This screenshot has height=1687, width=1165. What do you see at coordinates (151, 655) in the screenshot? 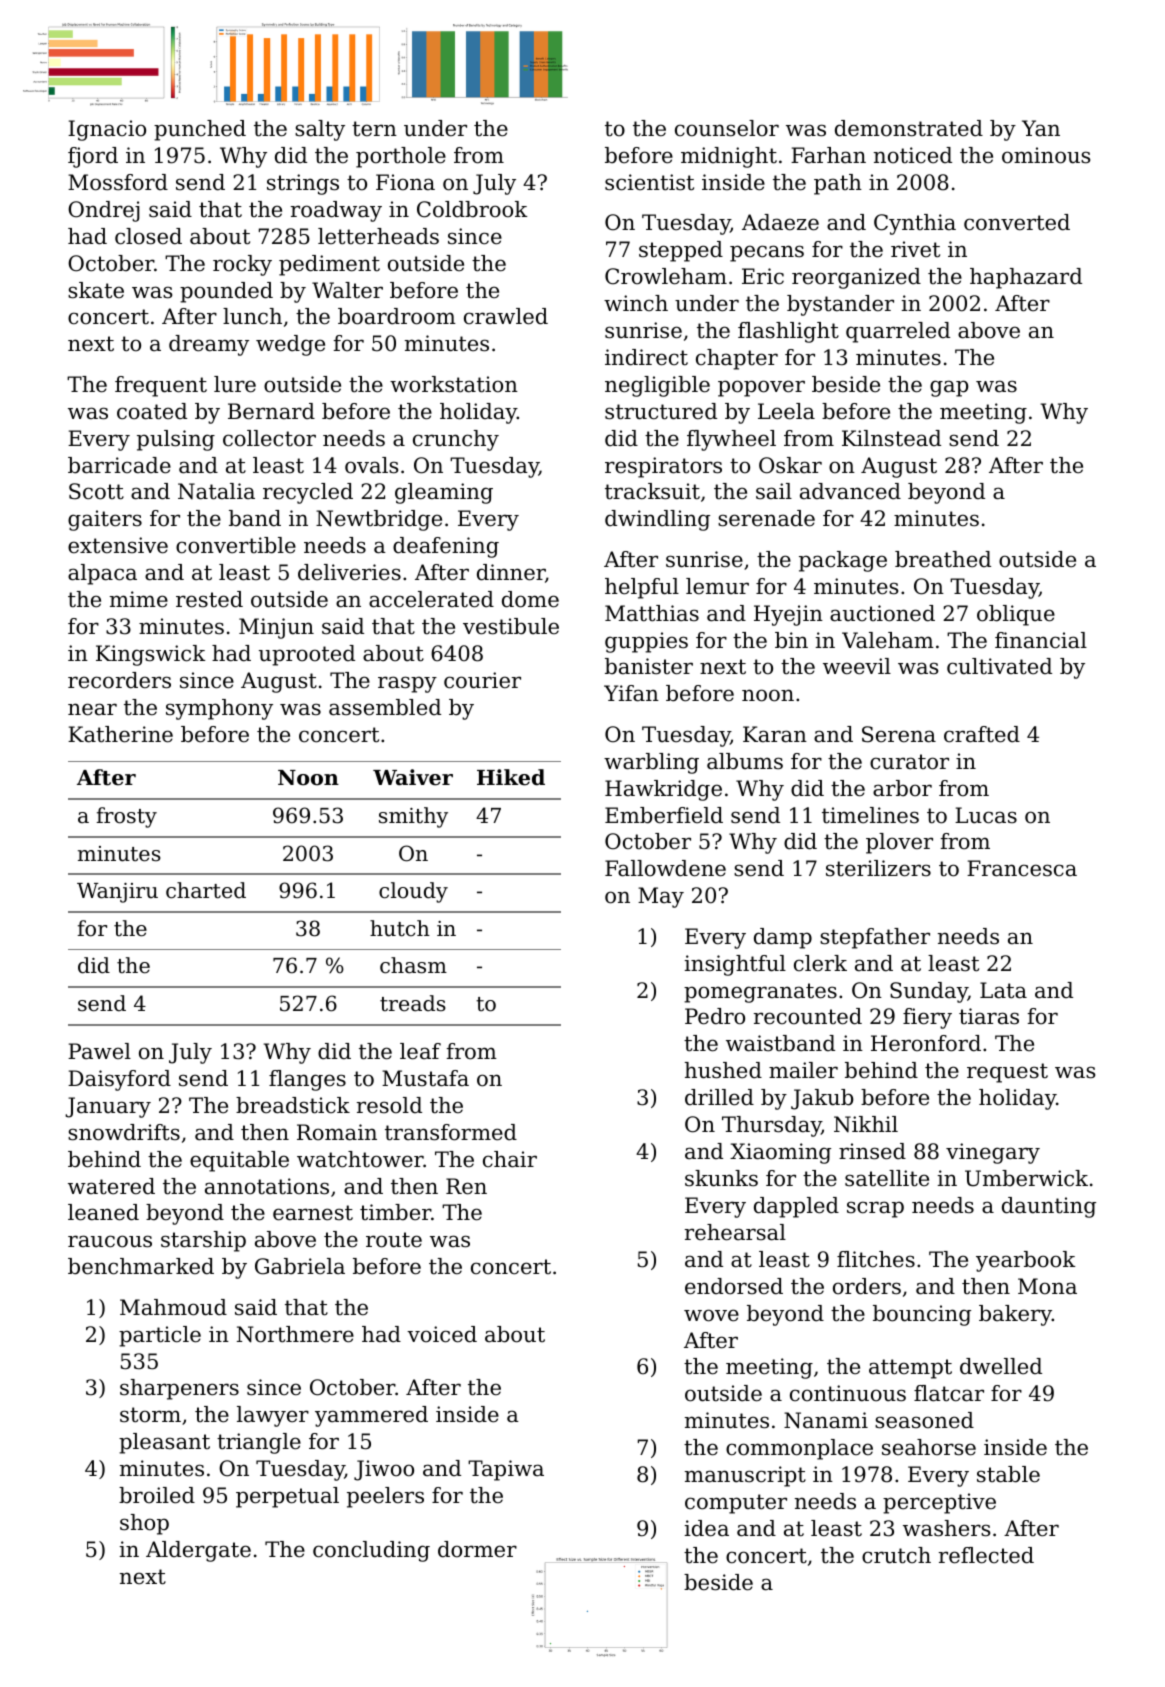
I see `Kingswick` at bounding box center [151, 655].
